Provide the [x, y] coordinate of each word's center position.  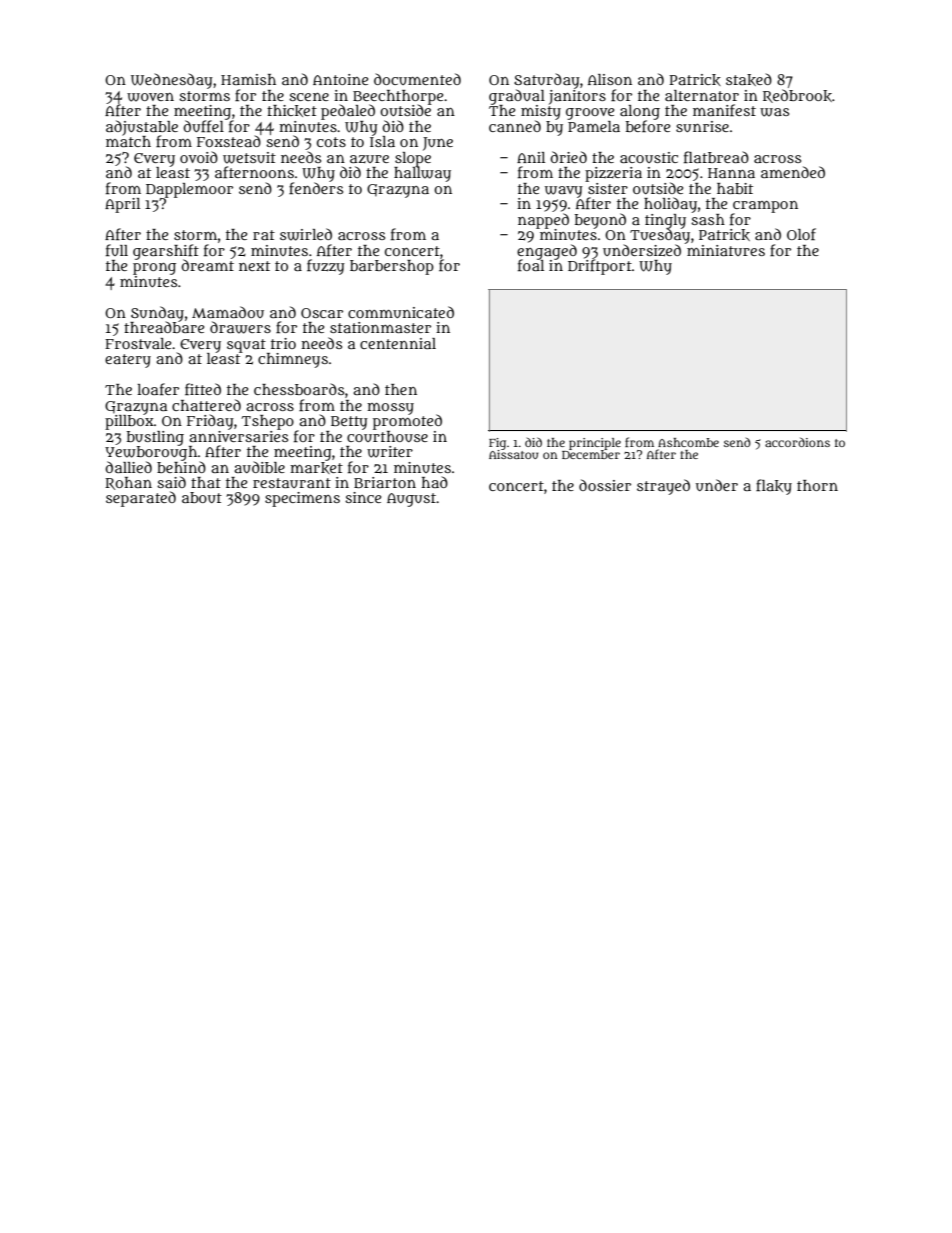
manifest [724, 110]
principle [595, 444]
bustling [155, 438]
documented [417, 79]
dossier [605, 485]
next [254, 266]
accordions [797, 442]
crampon [765, 207]
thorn [817, 485]
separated [141, 499]
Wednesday [172, 81]
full [117, 250]
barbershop [392, 267]
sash [708, 219]
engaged [547, 252]
